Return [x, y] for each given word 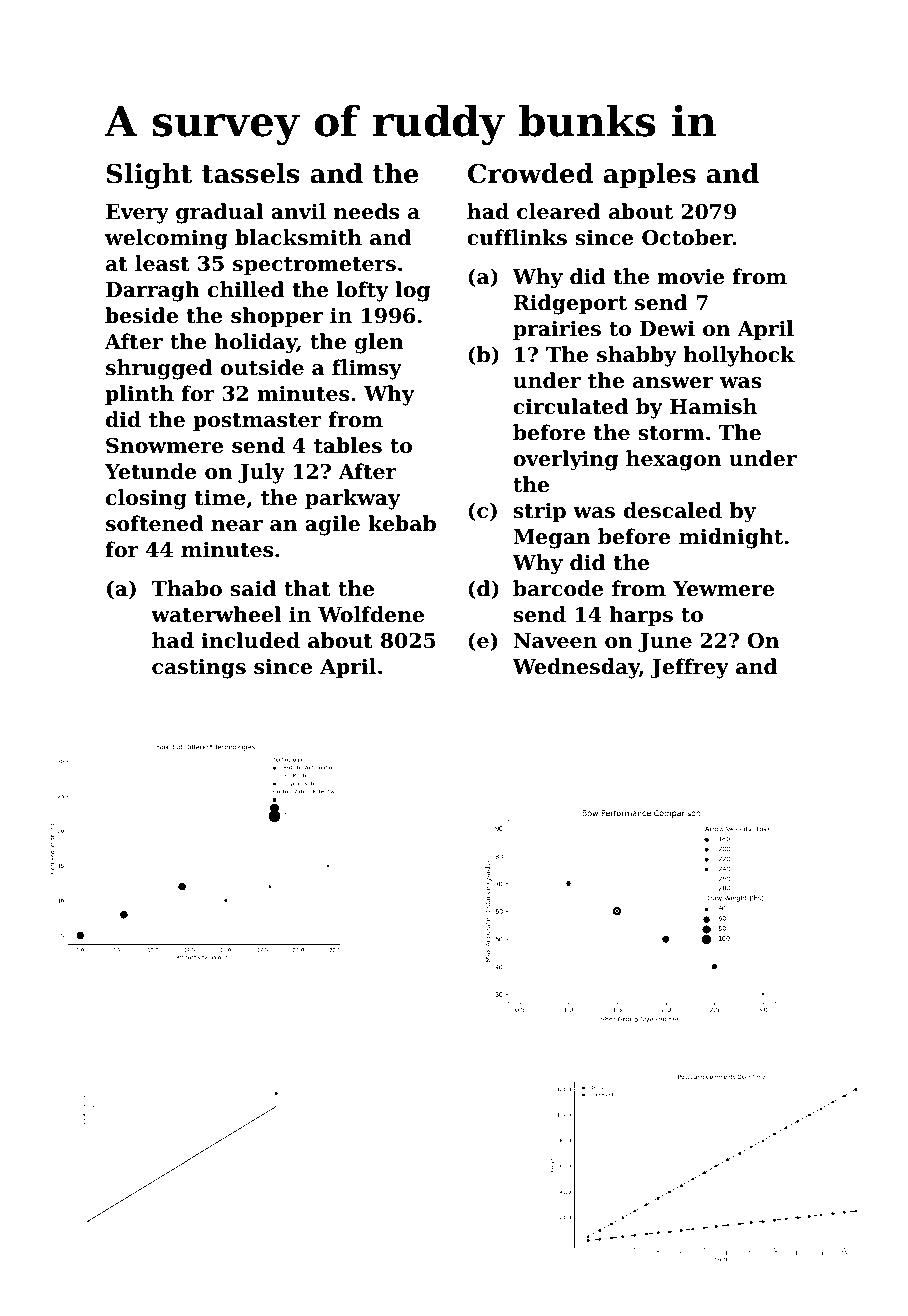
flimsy [367, 369]
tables [348, 445]
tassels [251, 173]
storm [671, 433]
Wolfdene [371, 614]
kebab [402, 523]
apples [649, 176]
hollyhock [739, 356]
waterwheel [216, 614]
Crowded [530, 173]
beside [141, 315]
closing [146, 499]
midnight [731, 538]
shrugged [159, 369]
